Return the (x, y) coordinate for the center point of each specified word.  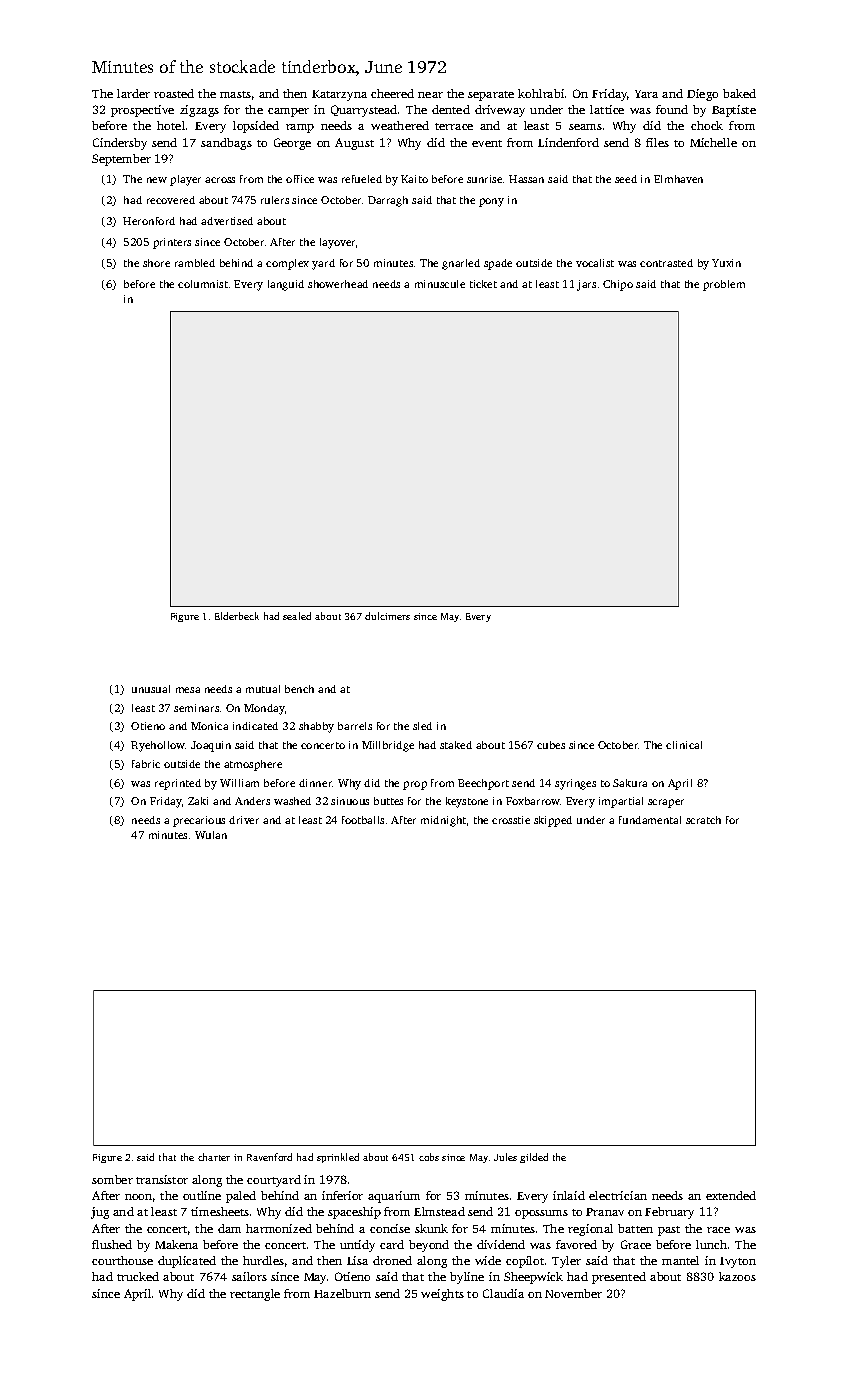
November (573, 1293)
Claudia (503, 1293)
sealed (297, 616)
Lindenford (568, 142)
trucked (138, 1276)
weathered (400, 125)
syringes (575, 784)
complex (287, 264)
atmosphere (253, 765)
